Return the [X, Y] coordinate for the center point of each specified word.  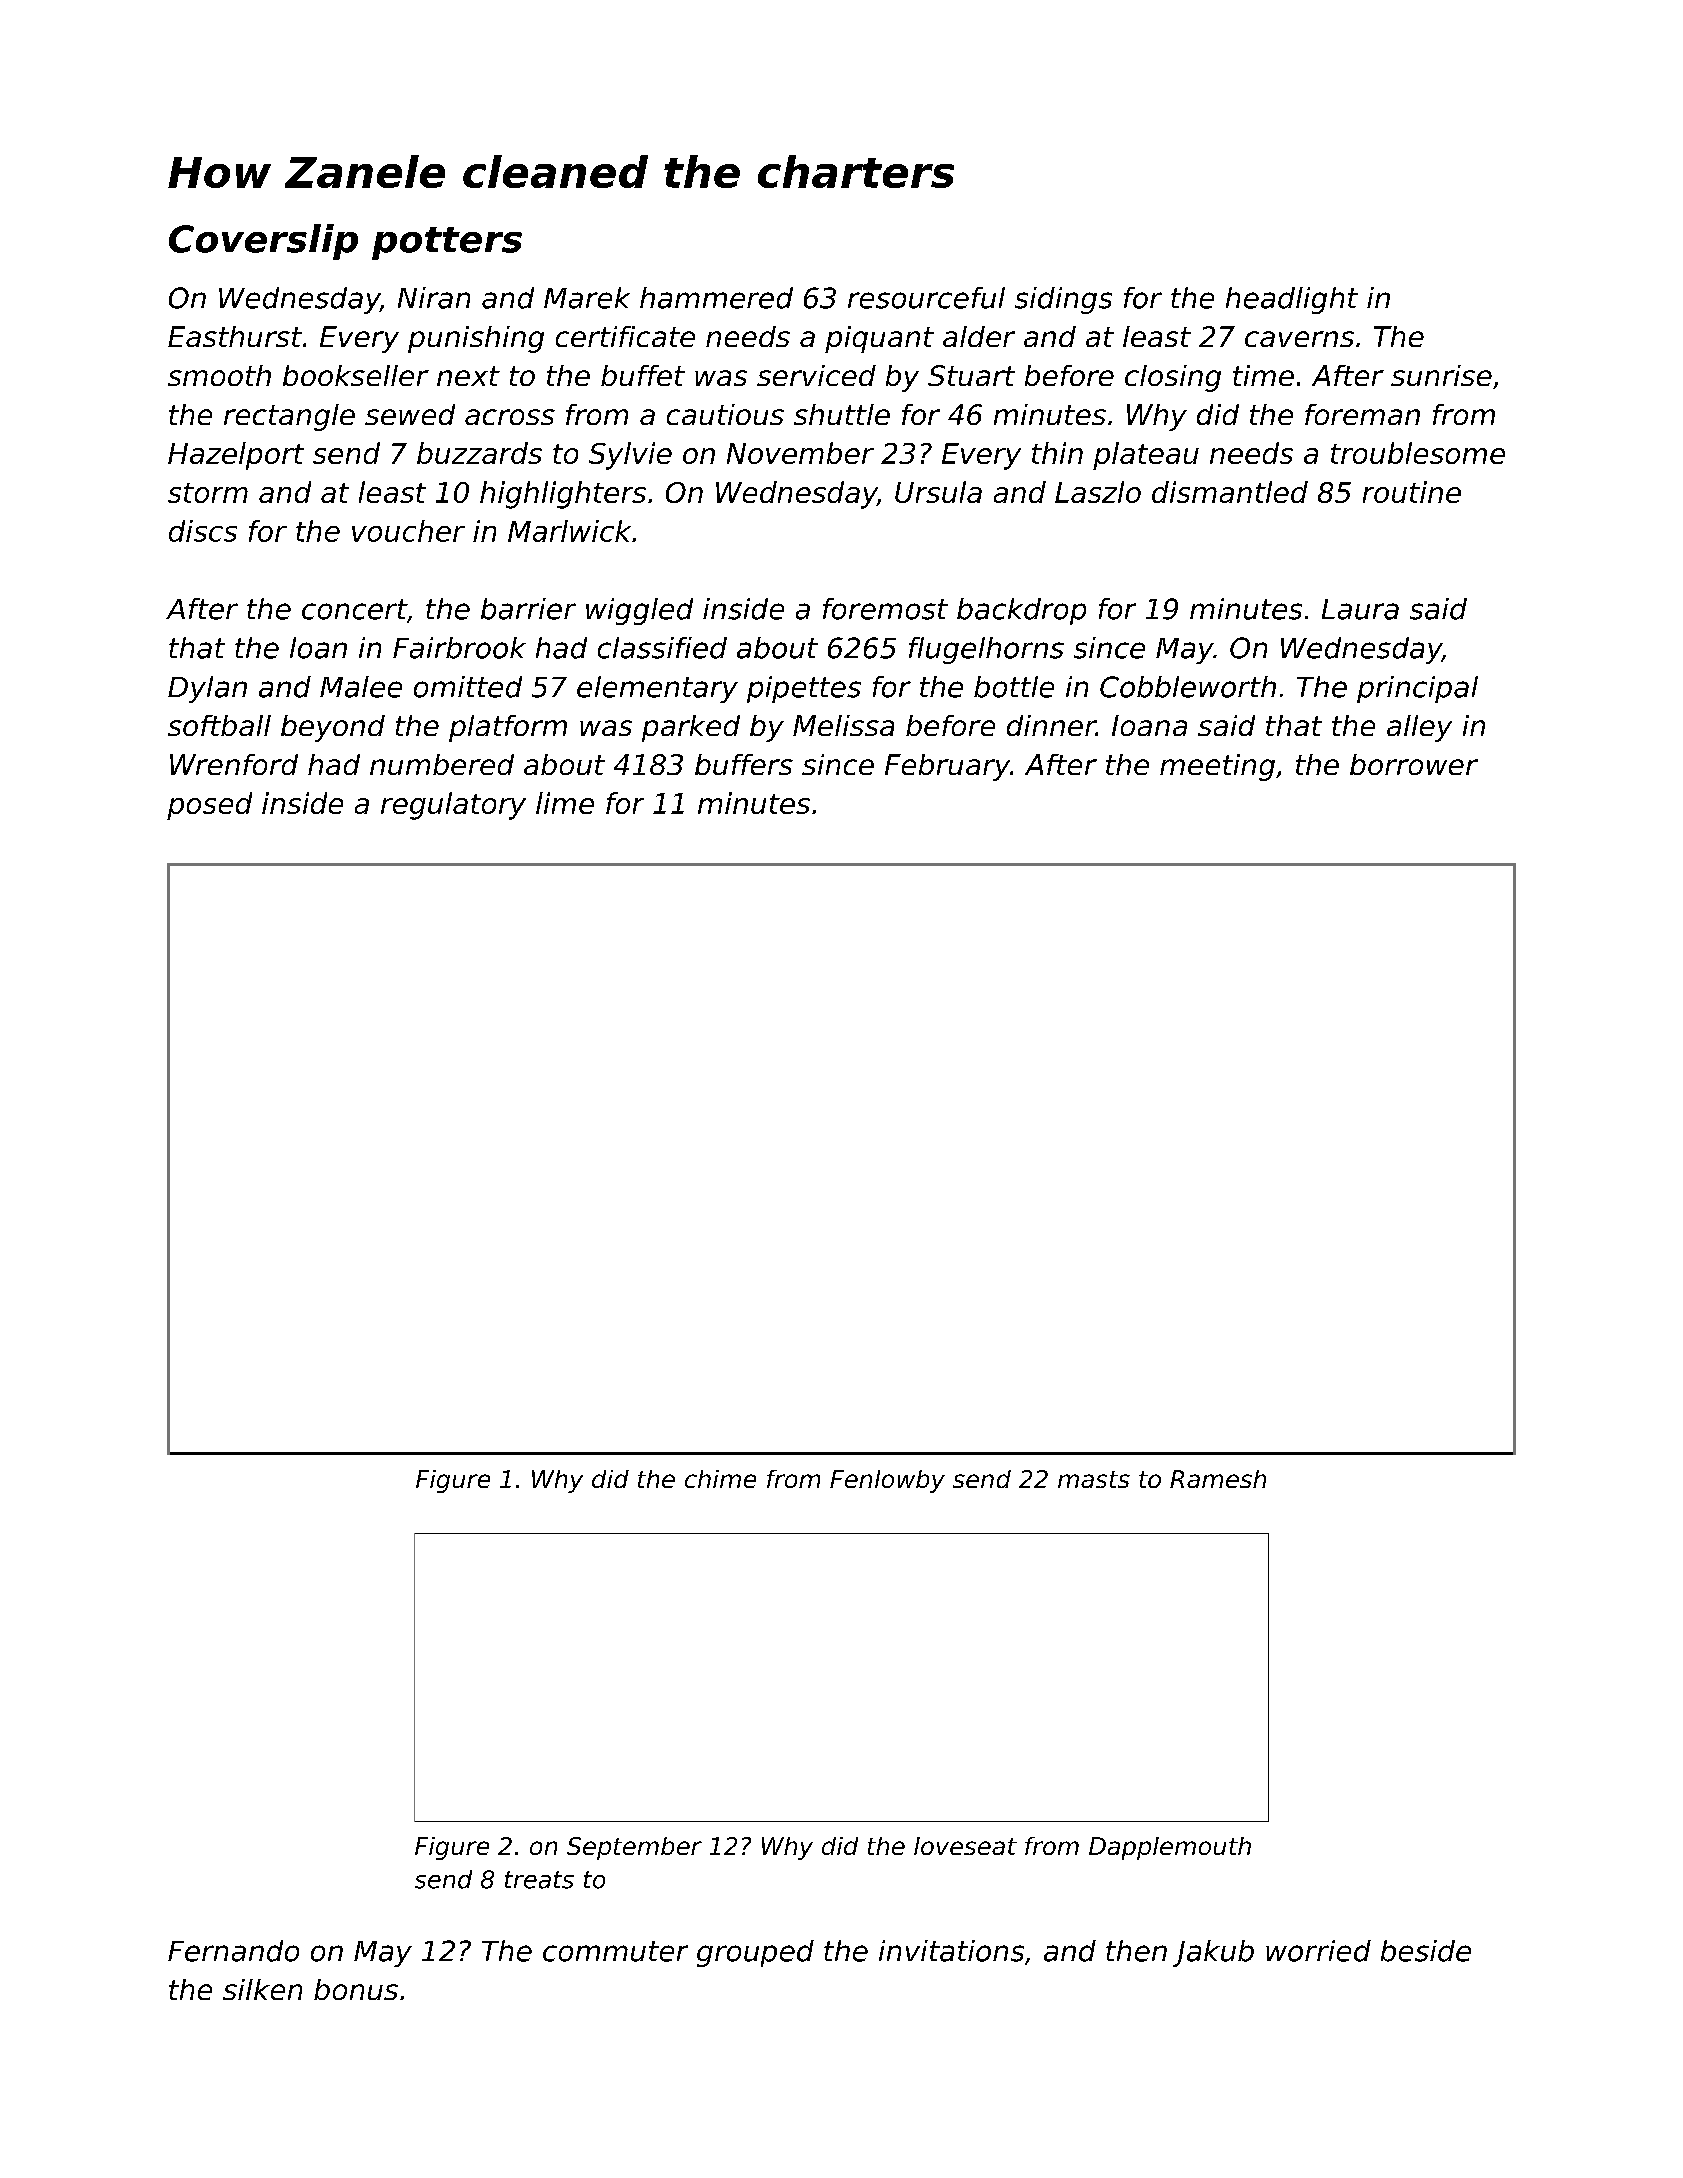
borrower [1414, 764]
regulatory [453, 806]
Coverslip [263, 242]
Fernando [233, 1951]
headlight [1292, 300]
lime [565, 803]
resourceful [926, 298]
